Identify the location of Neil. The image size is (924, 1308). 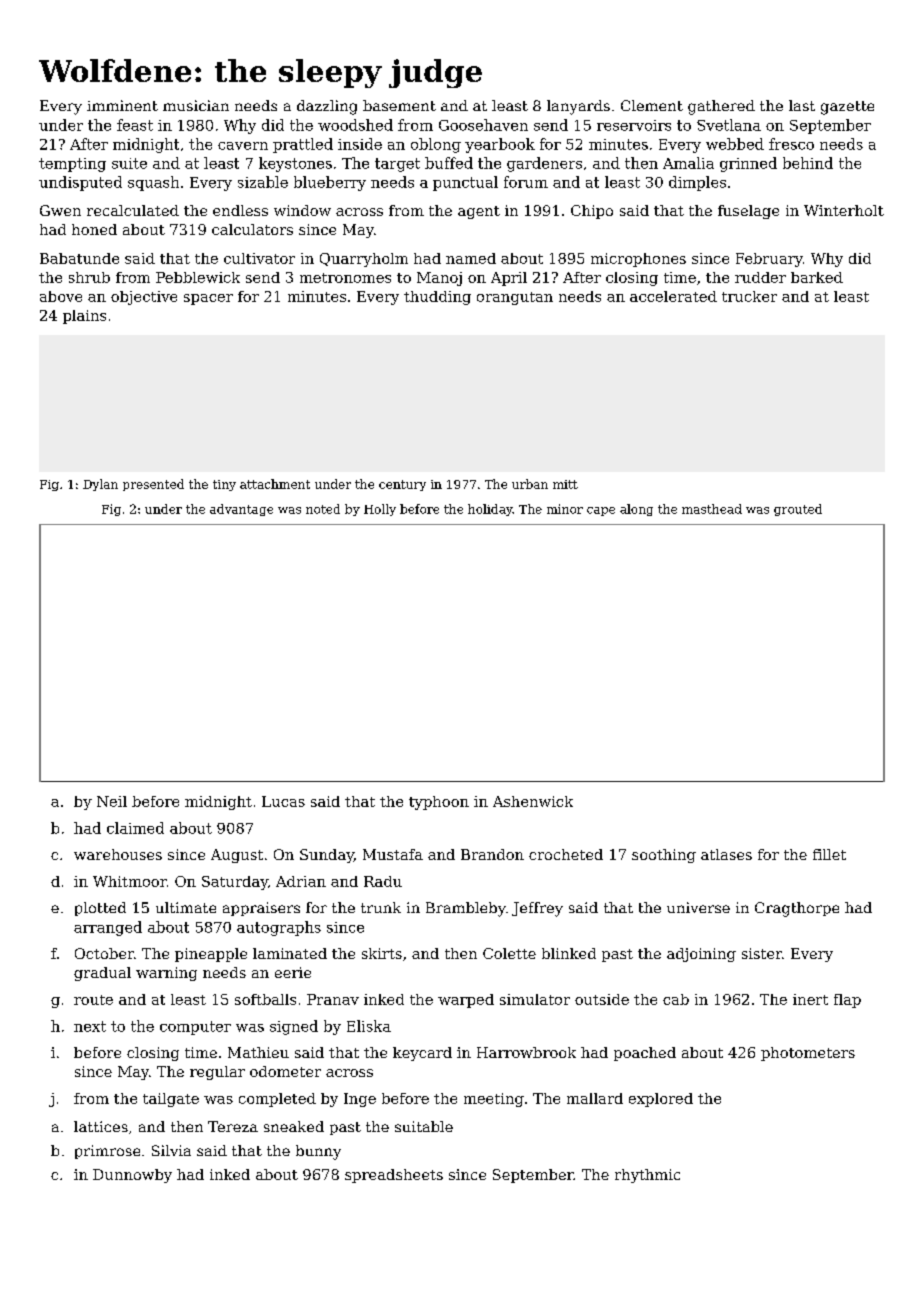
(112, 801).
